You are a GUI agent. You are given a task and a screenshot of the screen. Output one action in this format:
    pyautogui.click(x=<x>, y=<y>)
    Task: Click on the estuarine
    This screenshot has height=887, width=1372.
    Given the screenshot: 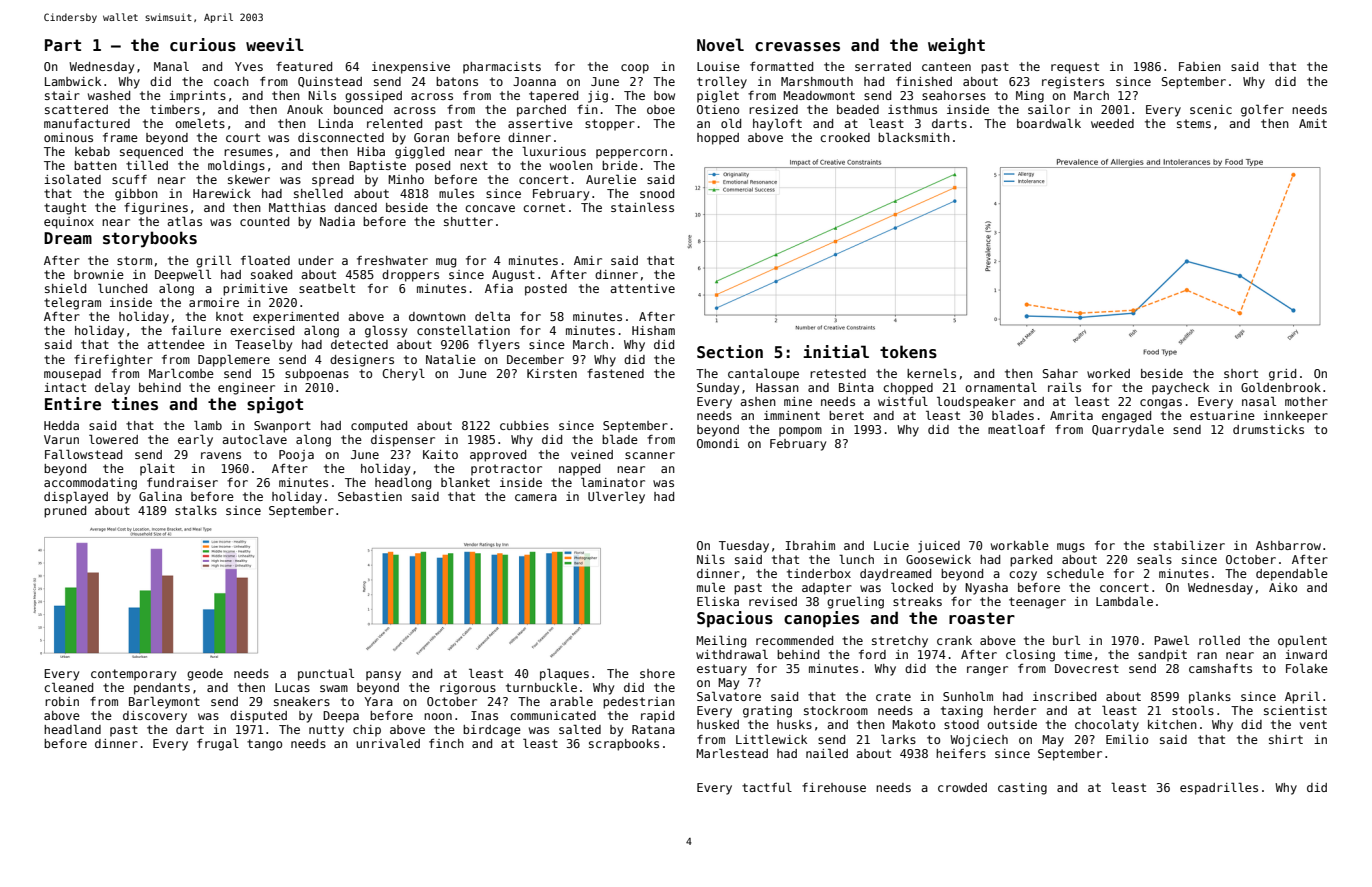 What is the action you would take?
    pyautogui.click(x=1222, y=415)
